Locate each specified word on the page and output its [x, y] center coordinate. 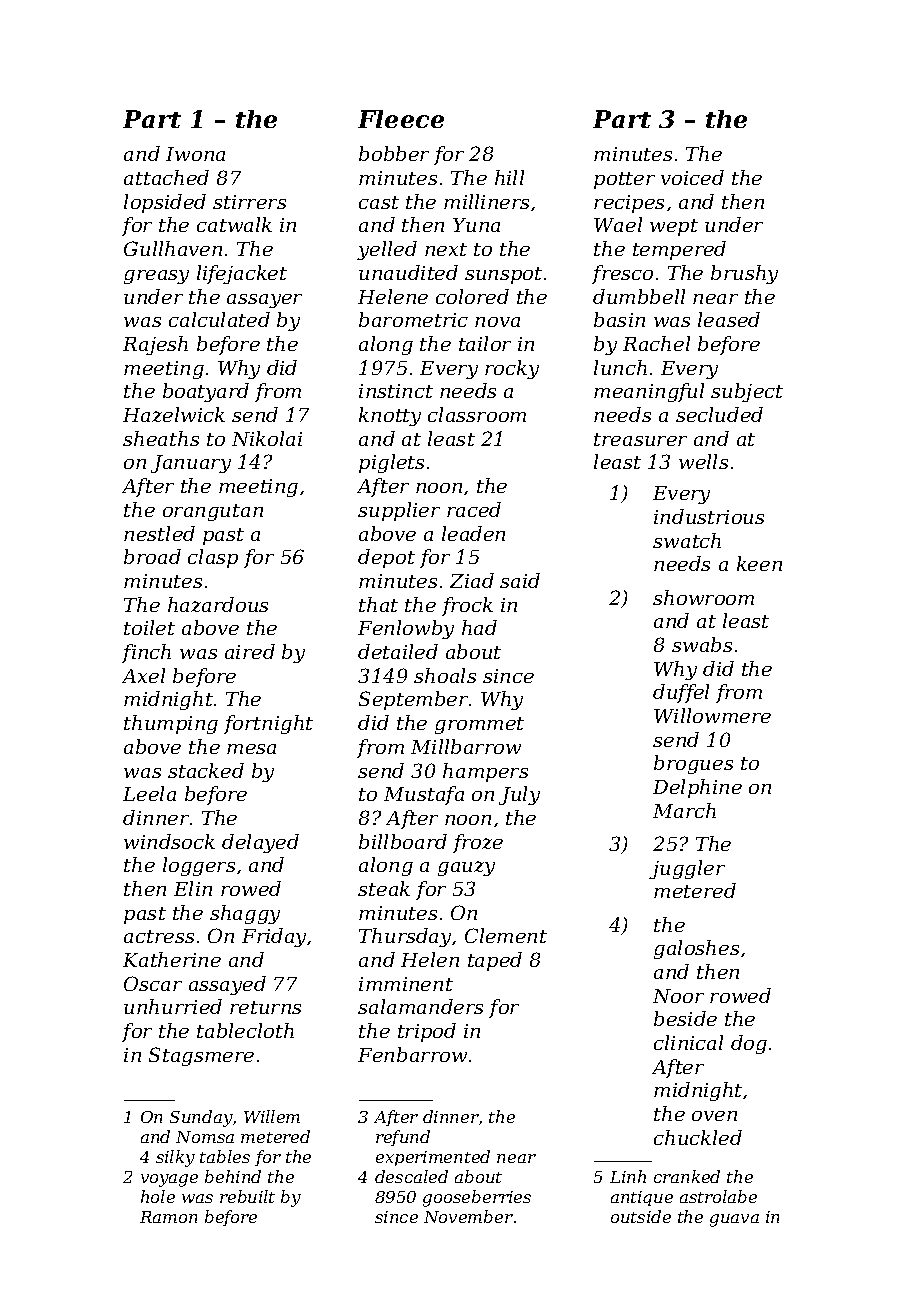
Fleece [401, 119]
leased [729, 319]
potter [624, 180]
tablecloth [245, 1030]
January [191, 464]
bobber [394, 153]
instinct [396, 391]
